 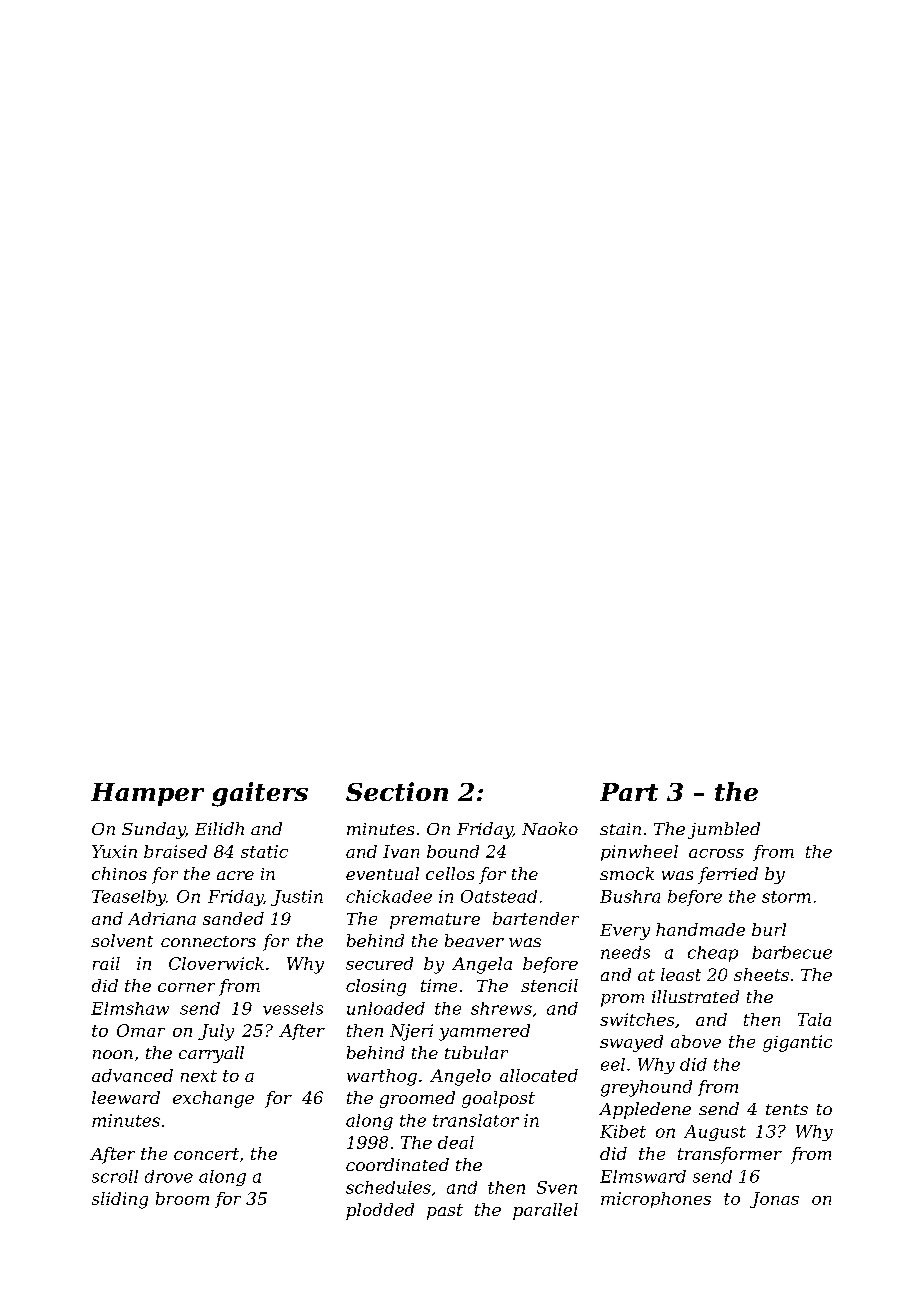 I want to click on Oatstead, so click(x=499, y=896).
